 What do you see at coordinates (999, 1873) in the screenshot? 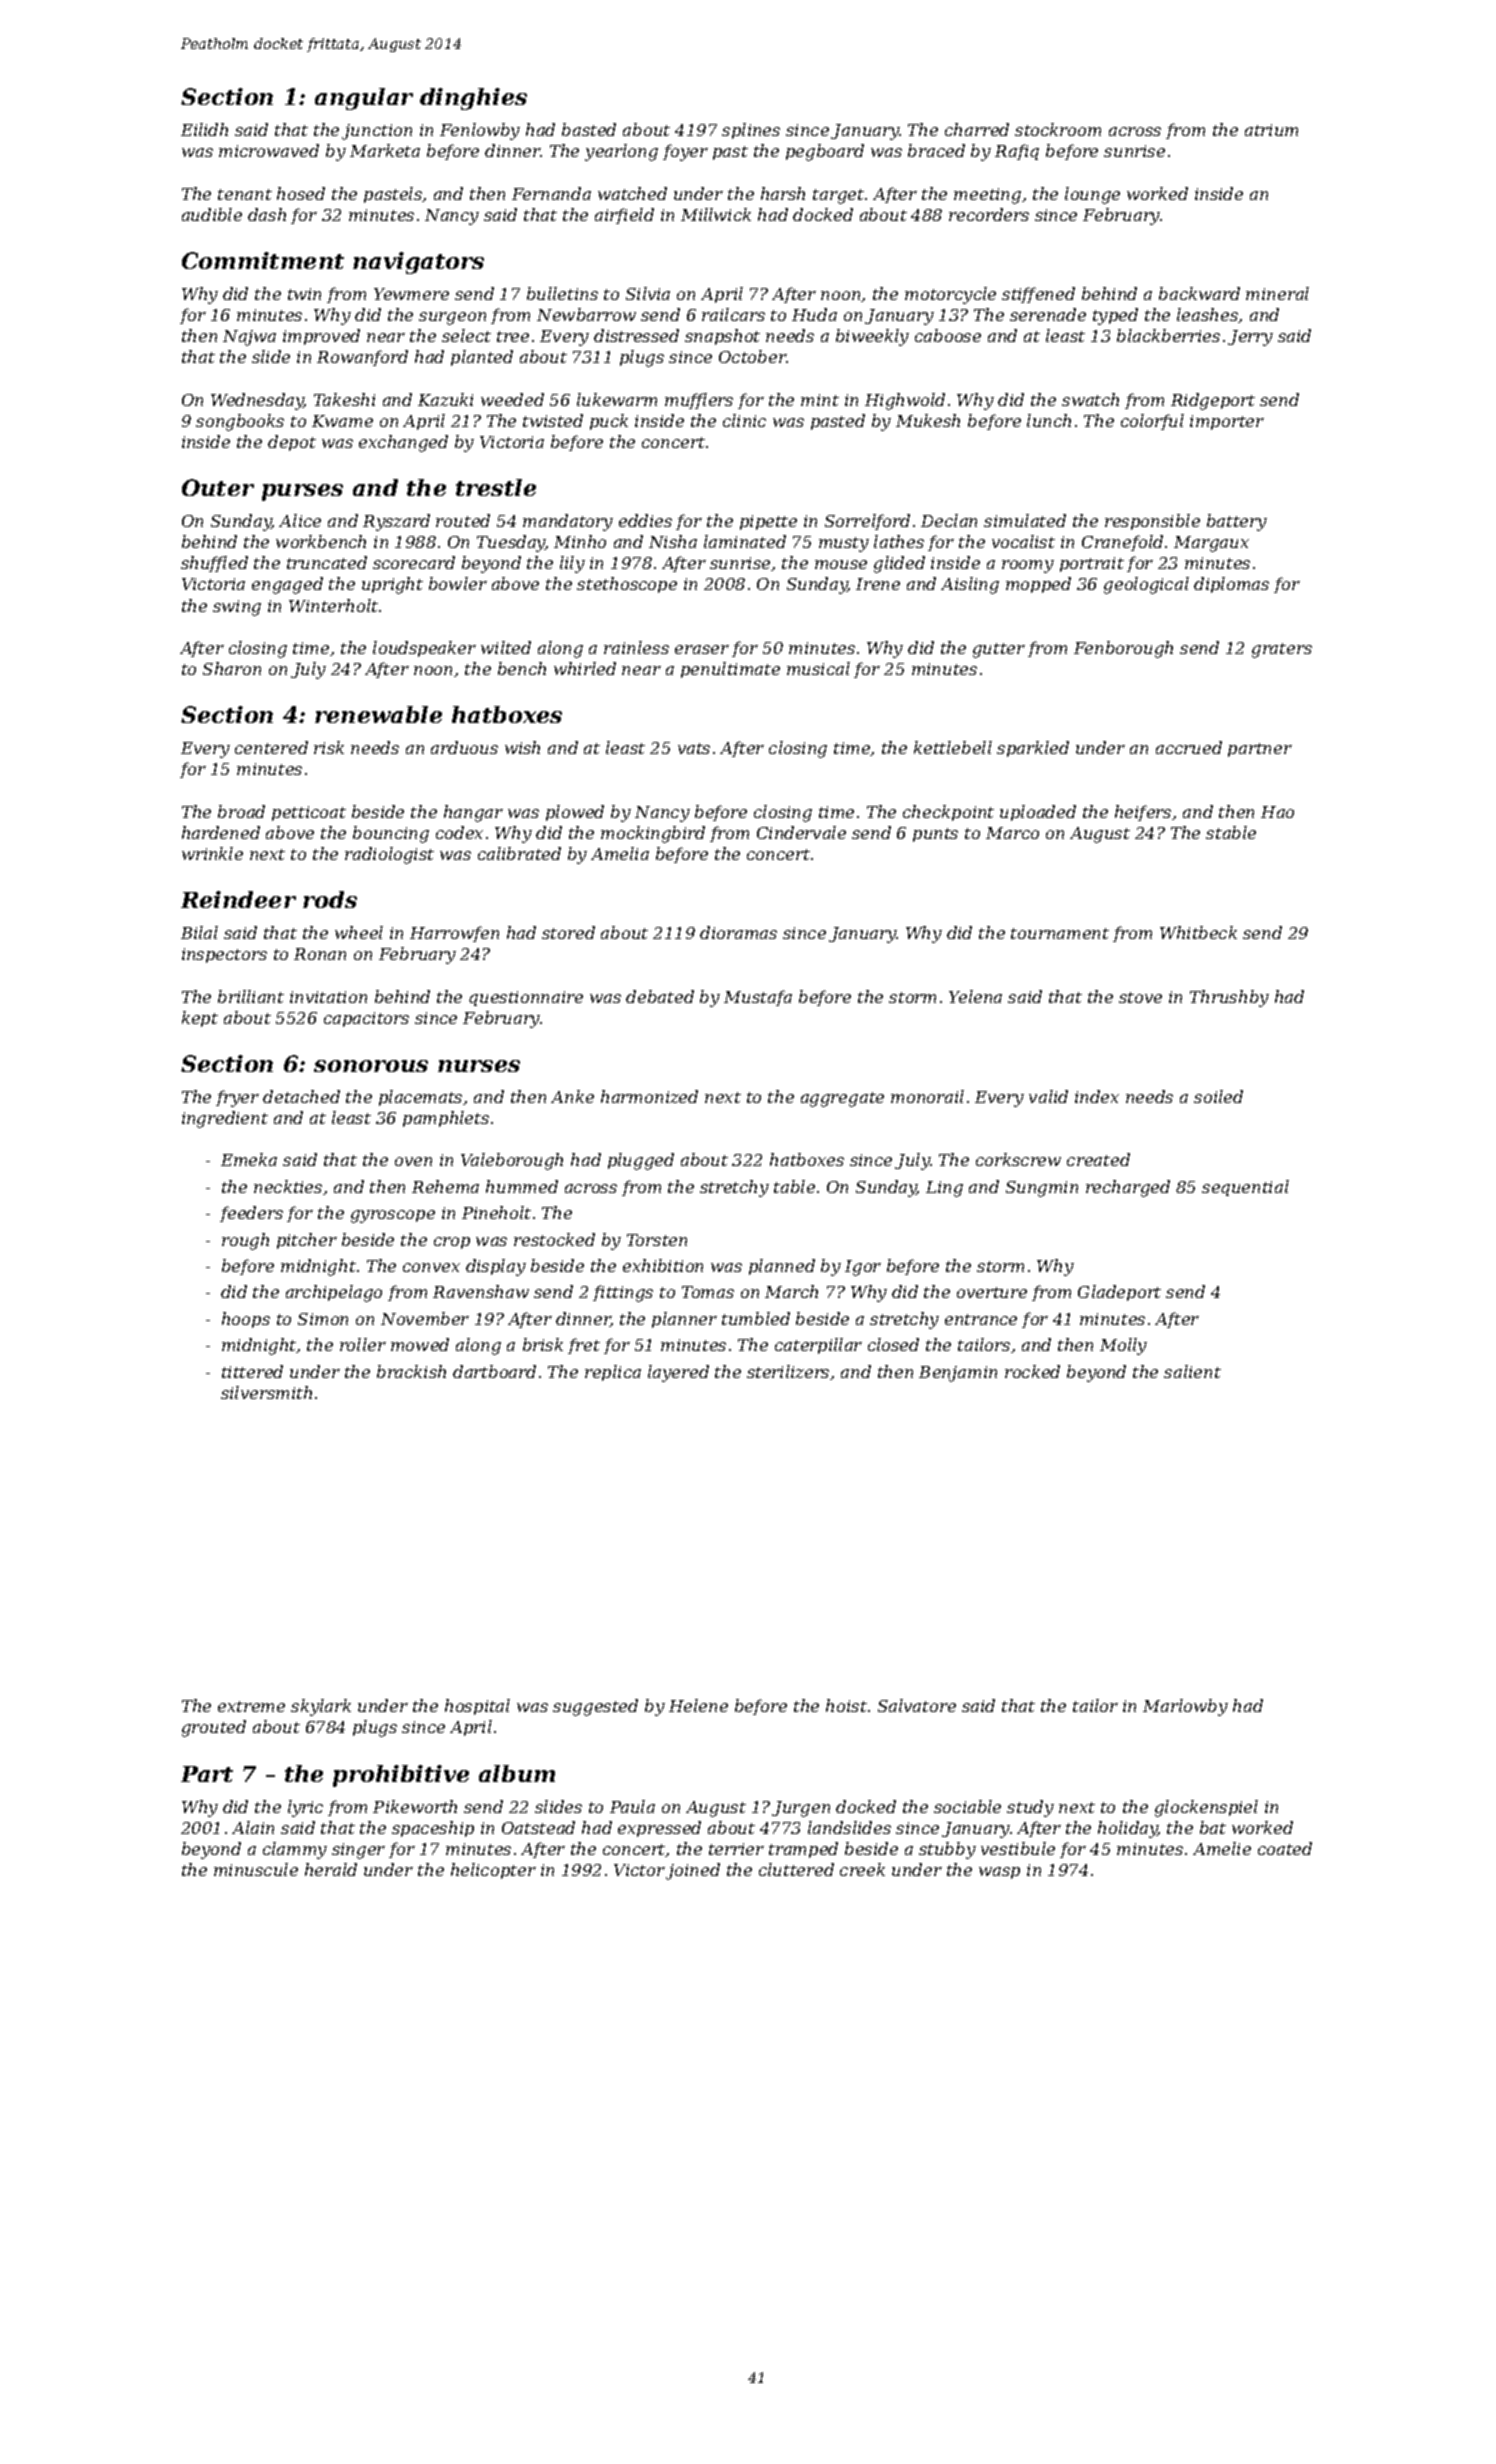
I see `wasp` at bounding box center [999, 1873].
